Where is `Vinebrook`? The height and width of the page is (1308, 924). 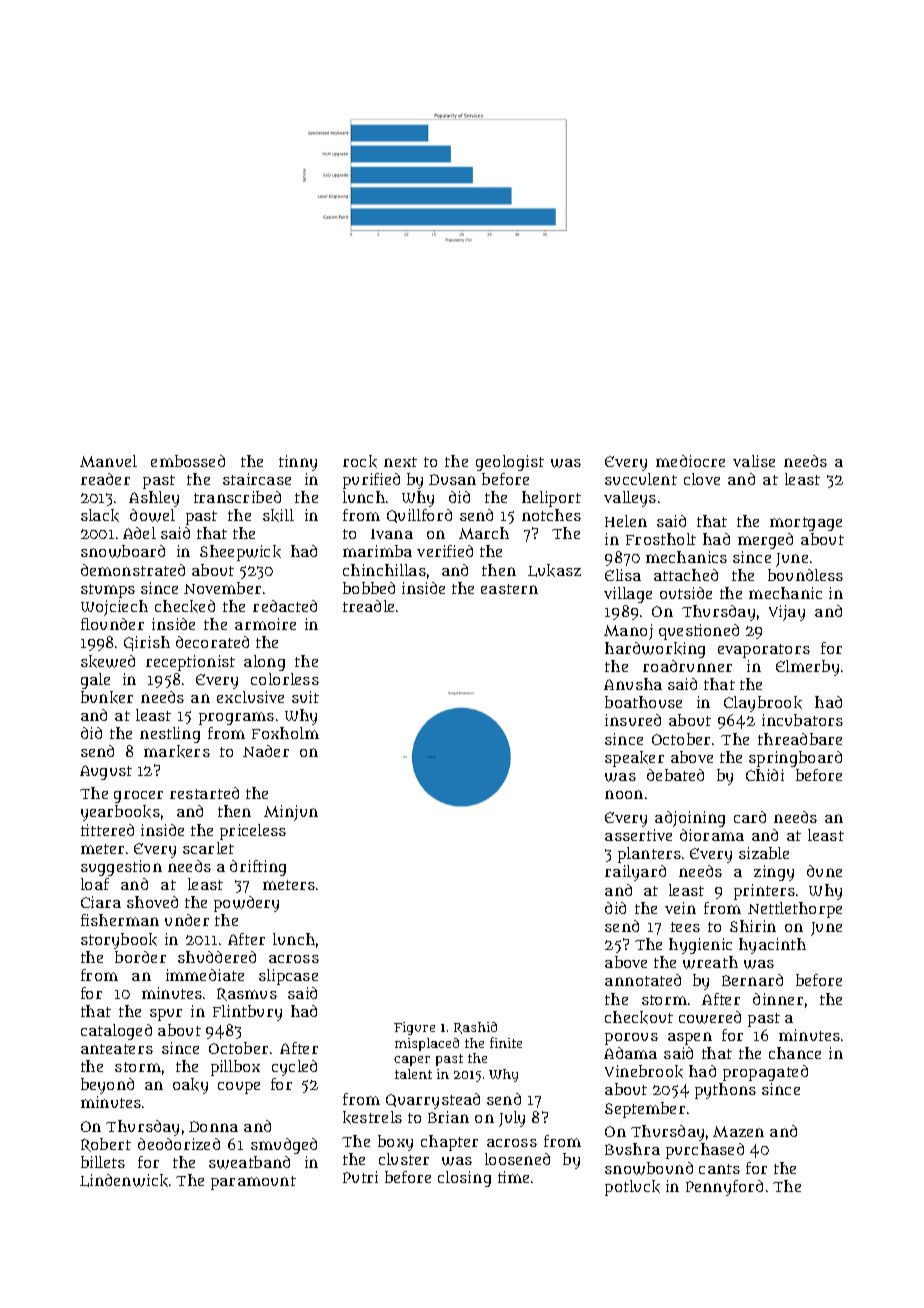 Vinebrook is located at coordinates (644, 1071).
